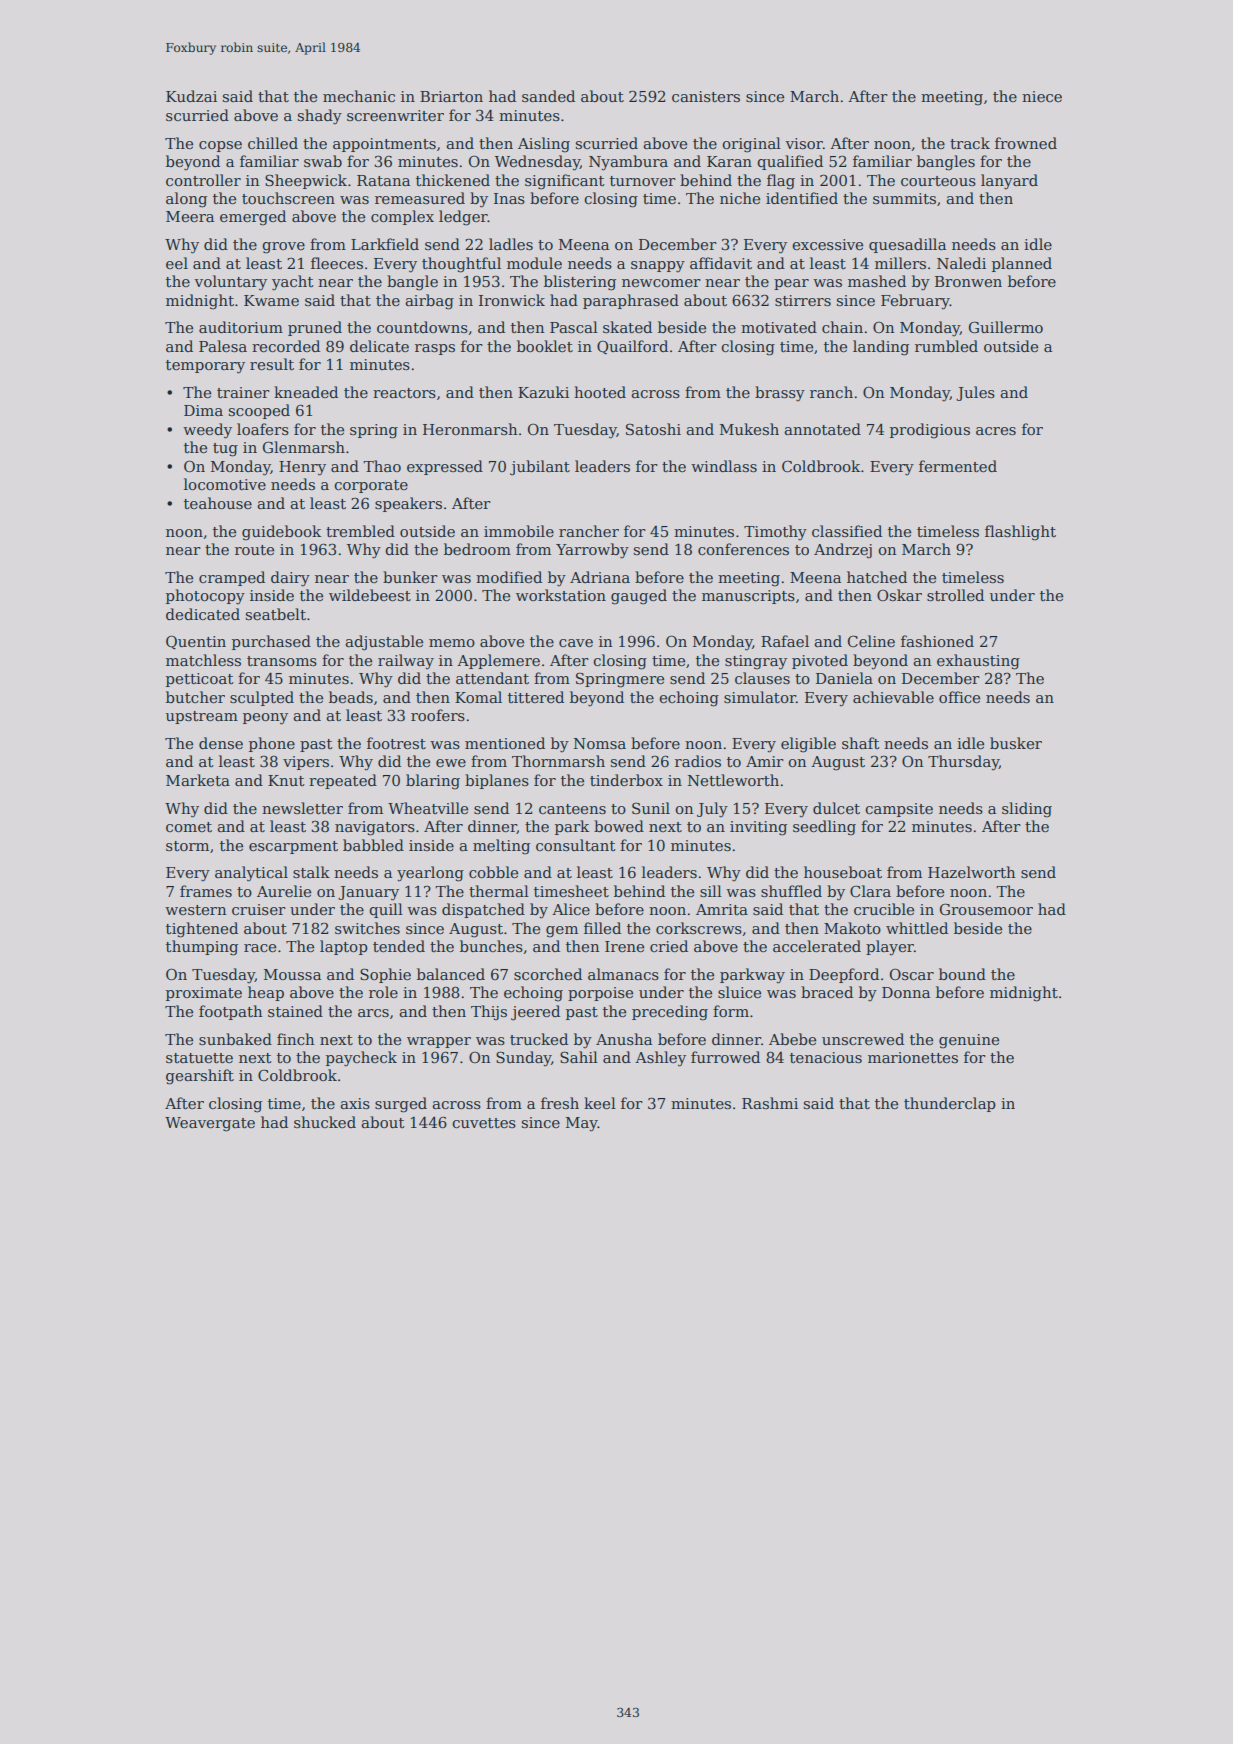 Image resolution: width=1233 pixels, height=1744 pixels. What do you see at coordinates (540, 468) in the screenshot?
I see `jubilant` at bounding box center [540, 468].
